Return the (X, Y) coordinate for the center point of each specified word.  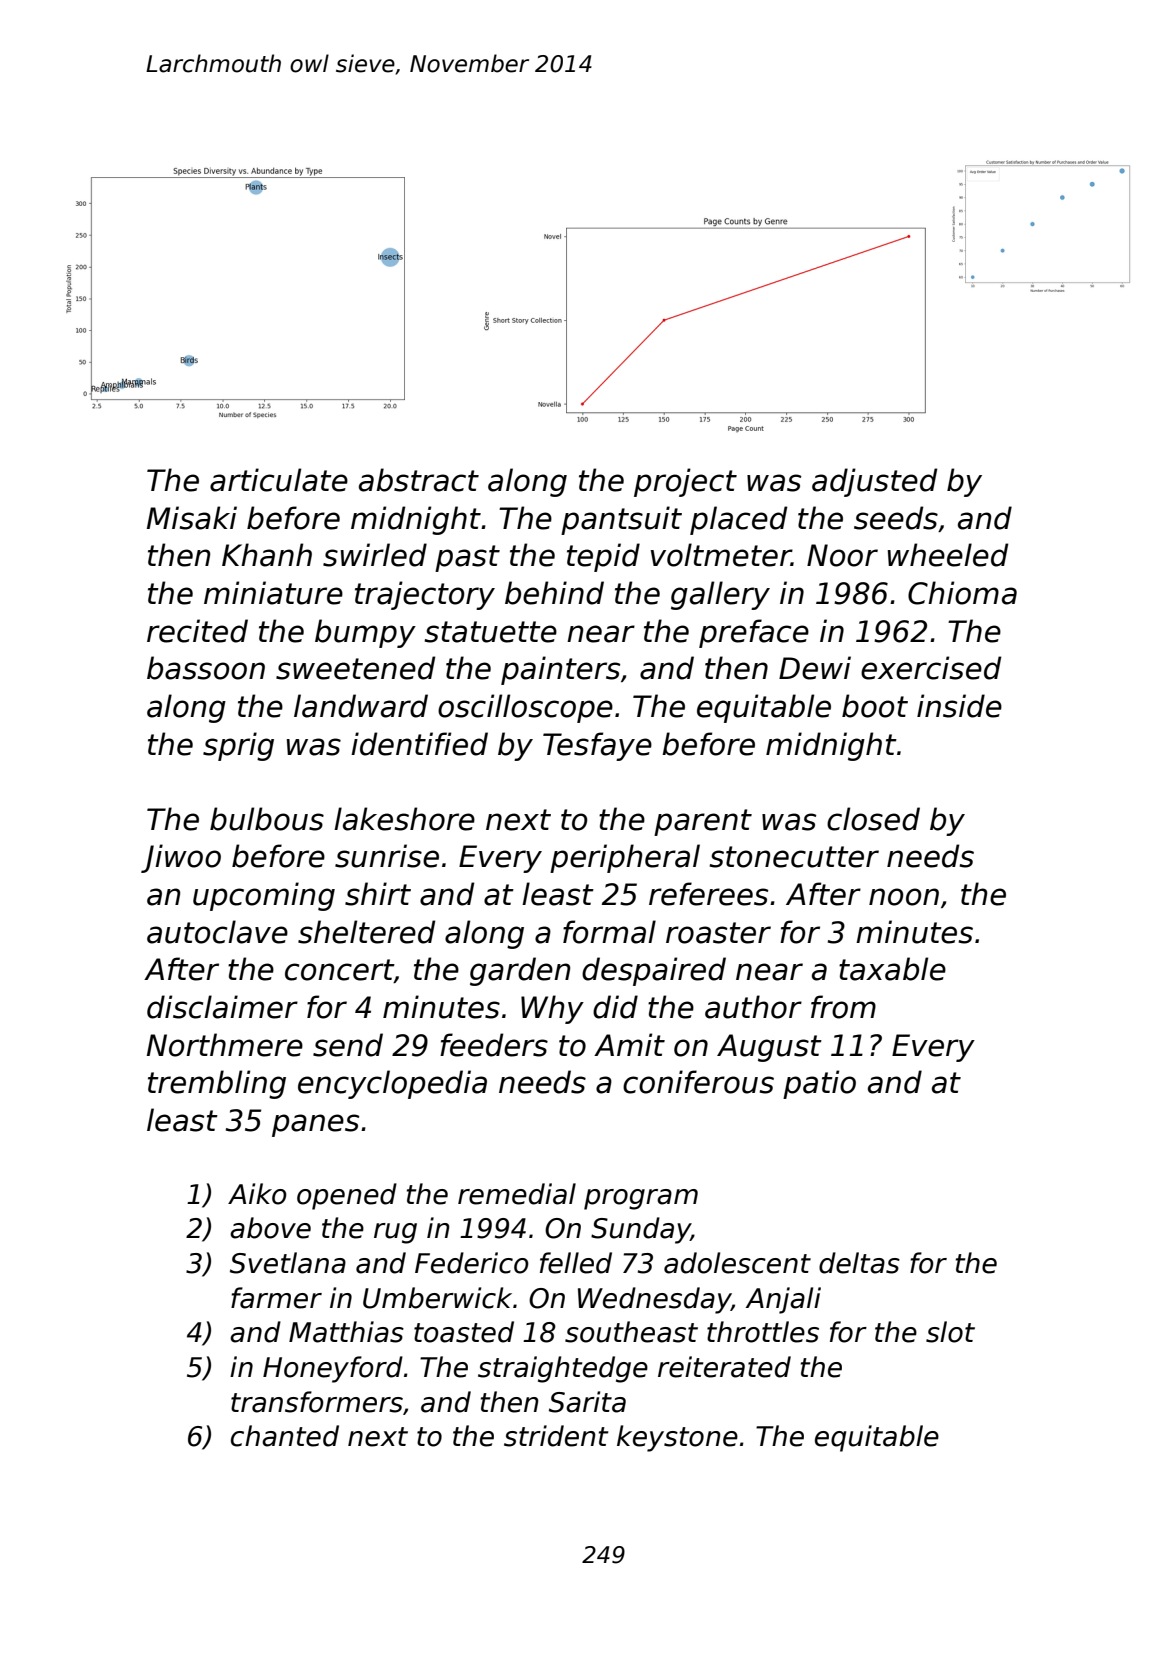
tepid (603, 557)
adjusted (874, 482)
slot (950, 1332)
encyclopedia (392, 1084)
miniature (273, 593)
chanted (285, 1436)
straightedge (563, 1369)
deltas (859, 1263)
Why (552, 1009)
